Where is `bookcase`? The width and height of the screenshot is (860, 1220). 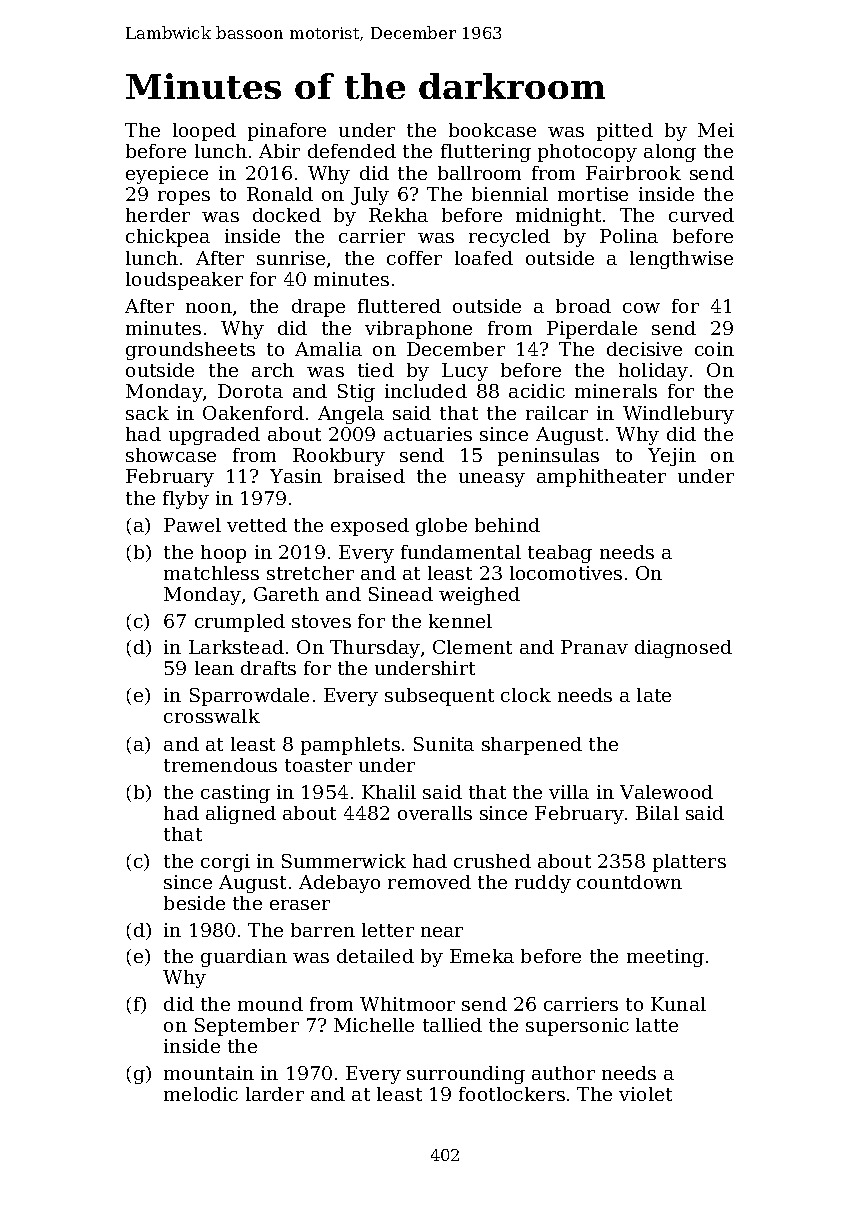 bookcase is located at coordinates (492, 130).
